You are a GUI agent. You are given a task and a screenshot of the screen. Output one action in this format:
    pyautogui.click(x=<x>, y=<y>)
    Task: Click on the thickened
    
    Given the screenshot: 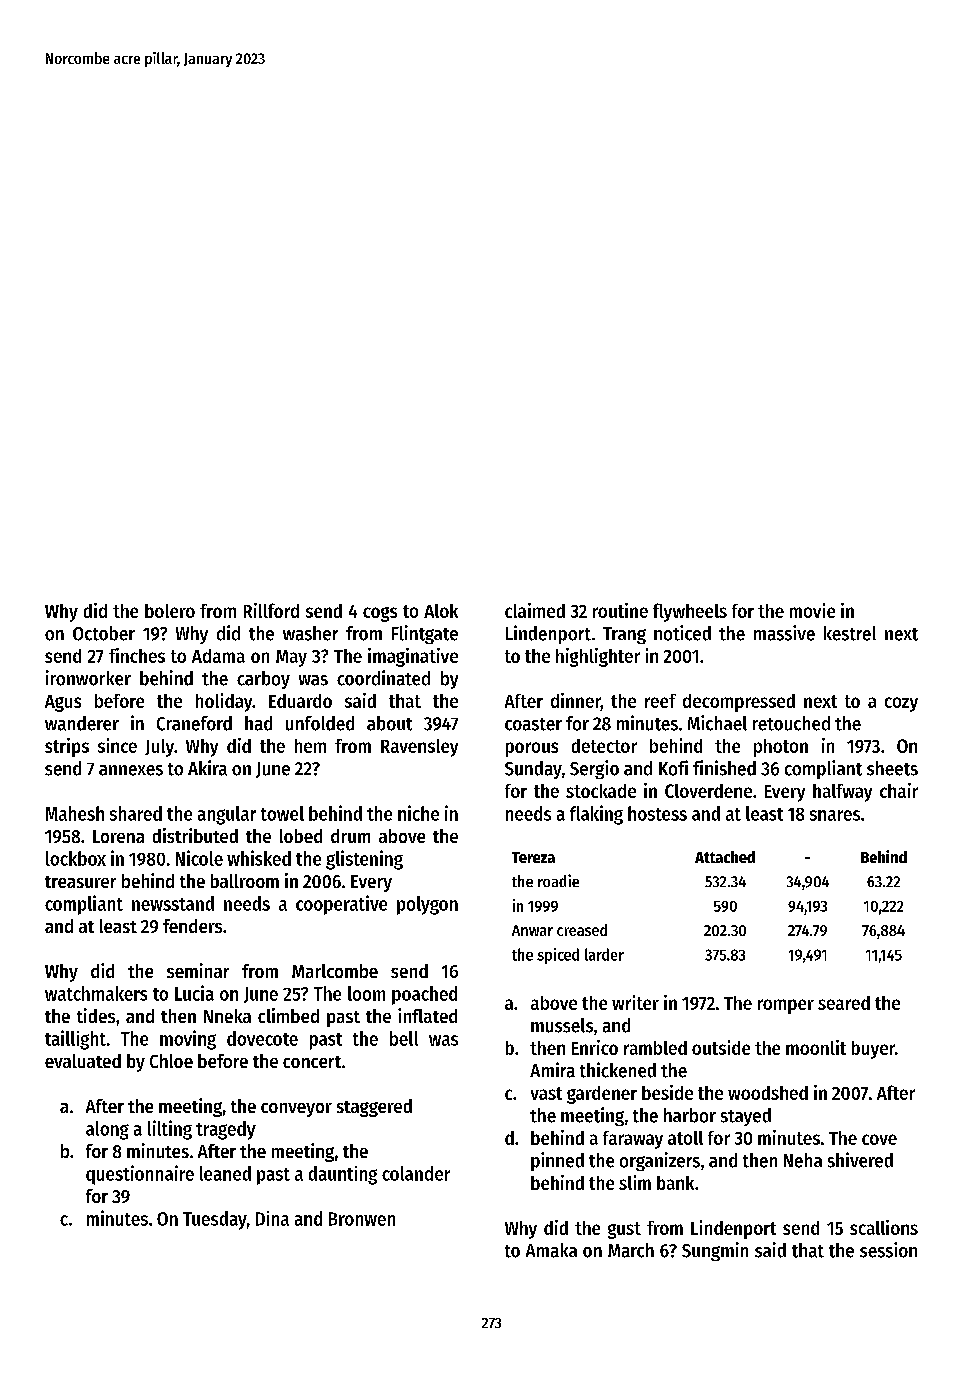 What is the action you would take?
    pyautogui.click(x=618, y=1070)
